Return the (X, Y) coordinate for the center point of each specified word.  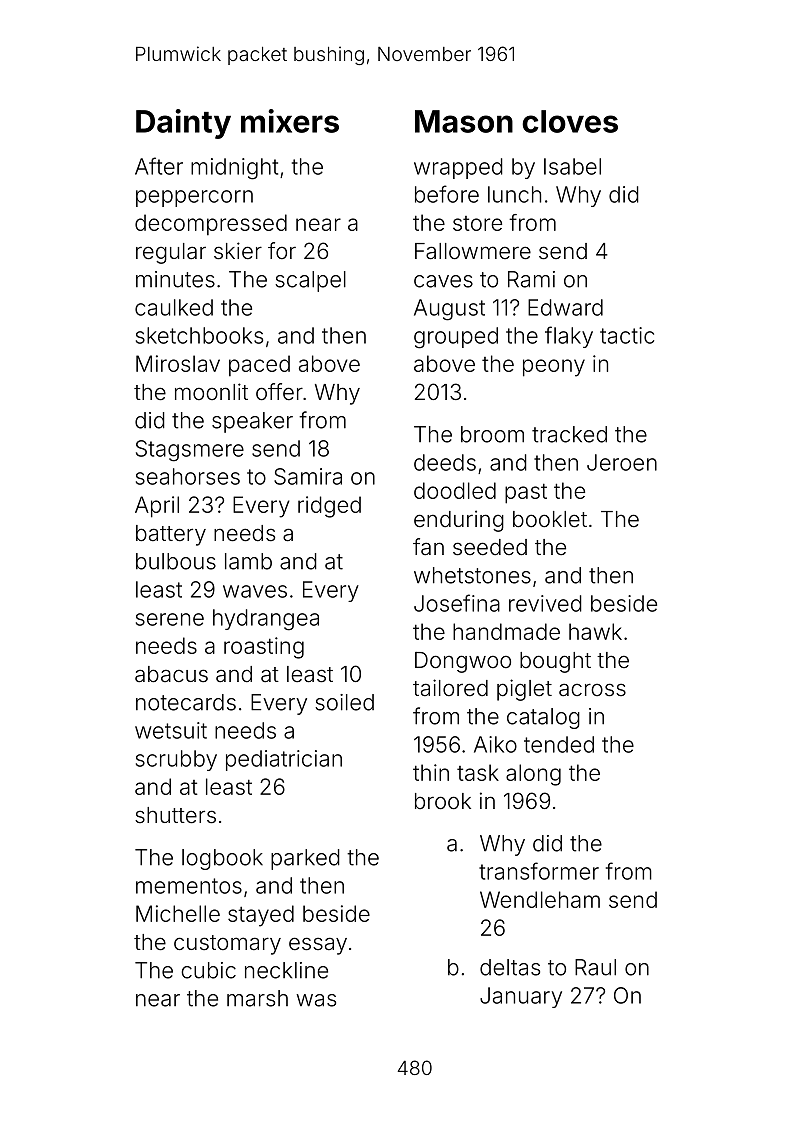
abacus (171, 674)
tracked (569, 434)
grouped (456, 338)
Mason (464, 121)
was (316, 1000)
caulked (174, 307)
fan (428, 547)
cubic (208, 970)
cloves (570, 121)
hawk (595, 631)
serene (170, 619)
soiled (344, 702)
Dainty (183, 124)
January (521, 997)
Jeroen (622, 462)
